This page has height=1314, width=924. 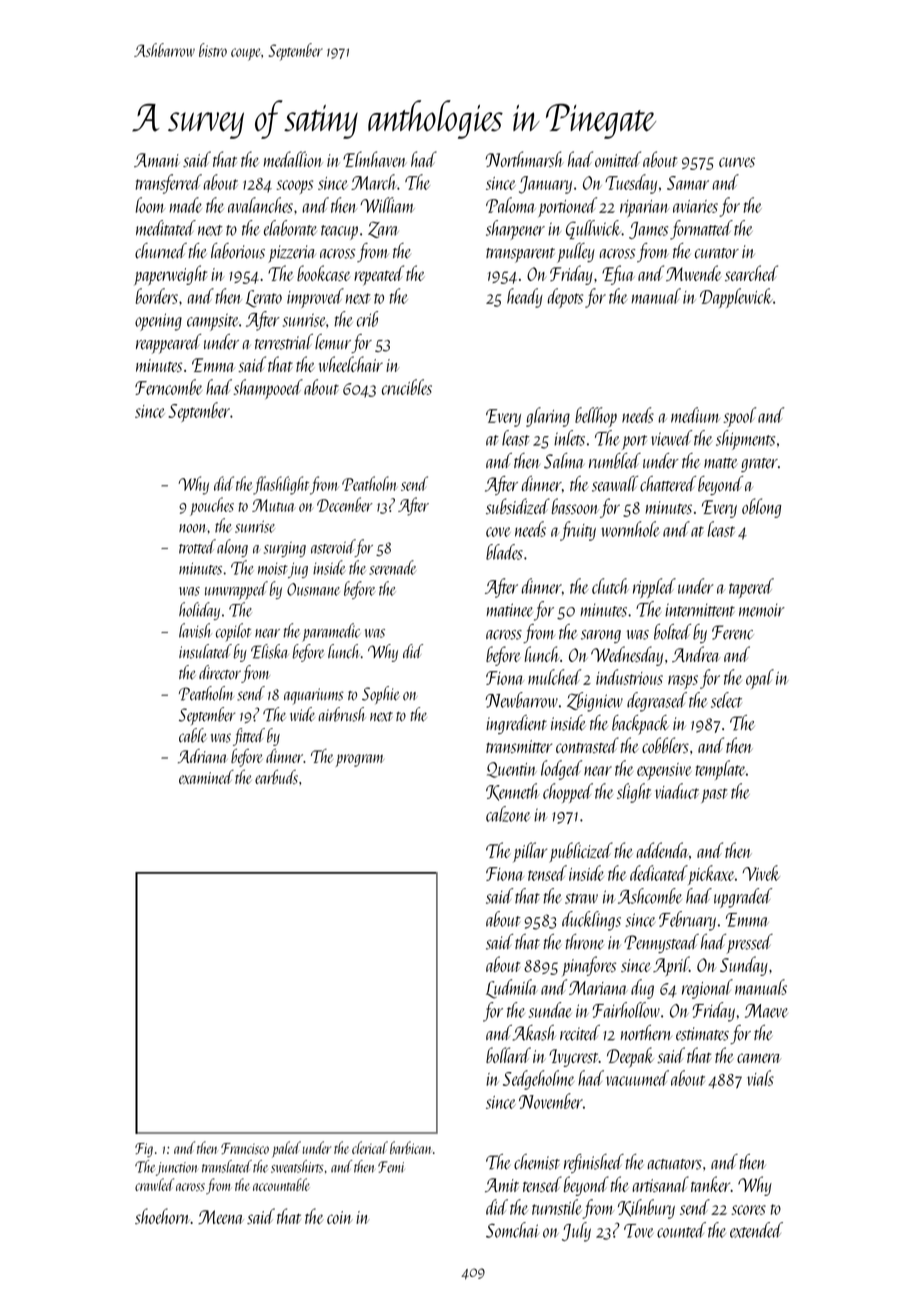 I want to click on viewed, so click(x=671, y=438).
